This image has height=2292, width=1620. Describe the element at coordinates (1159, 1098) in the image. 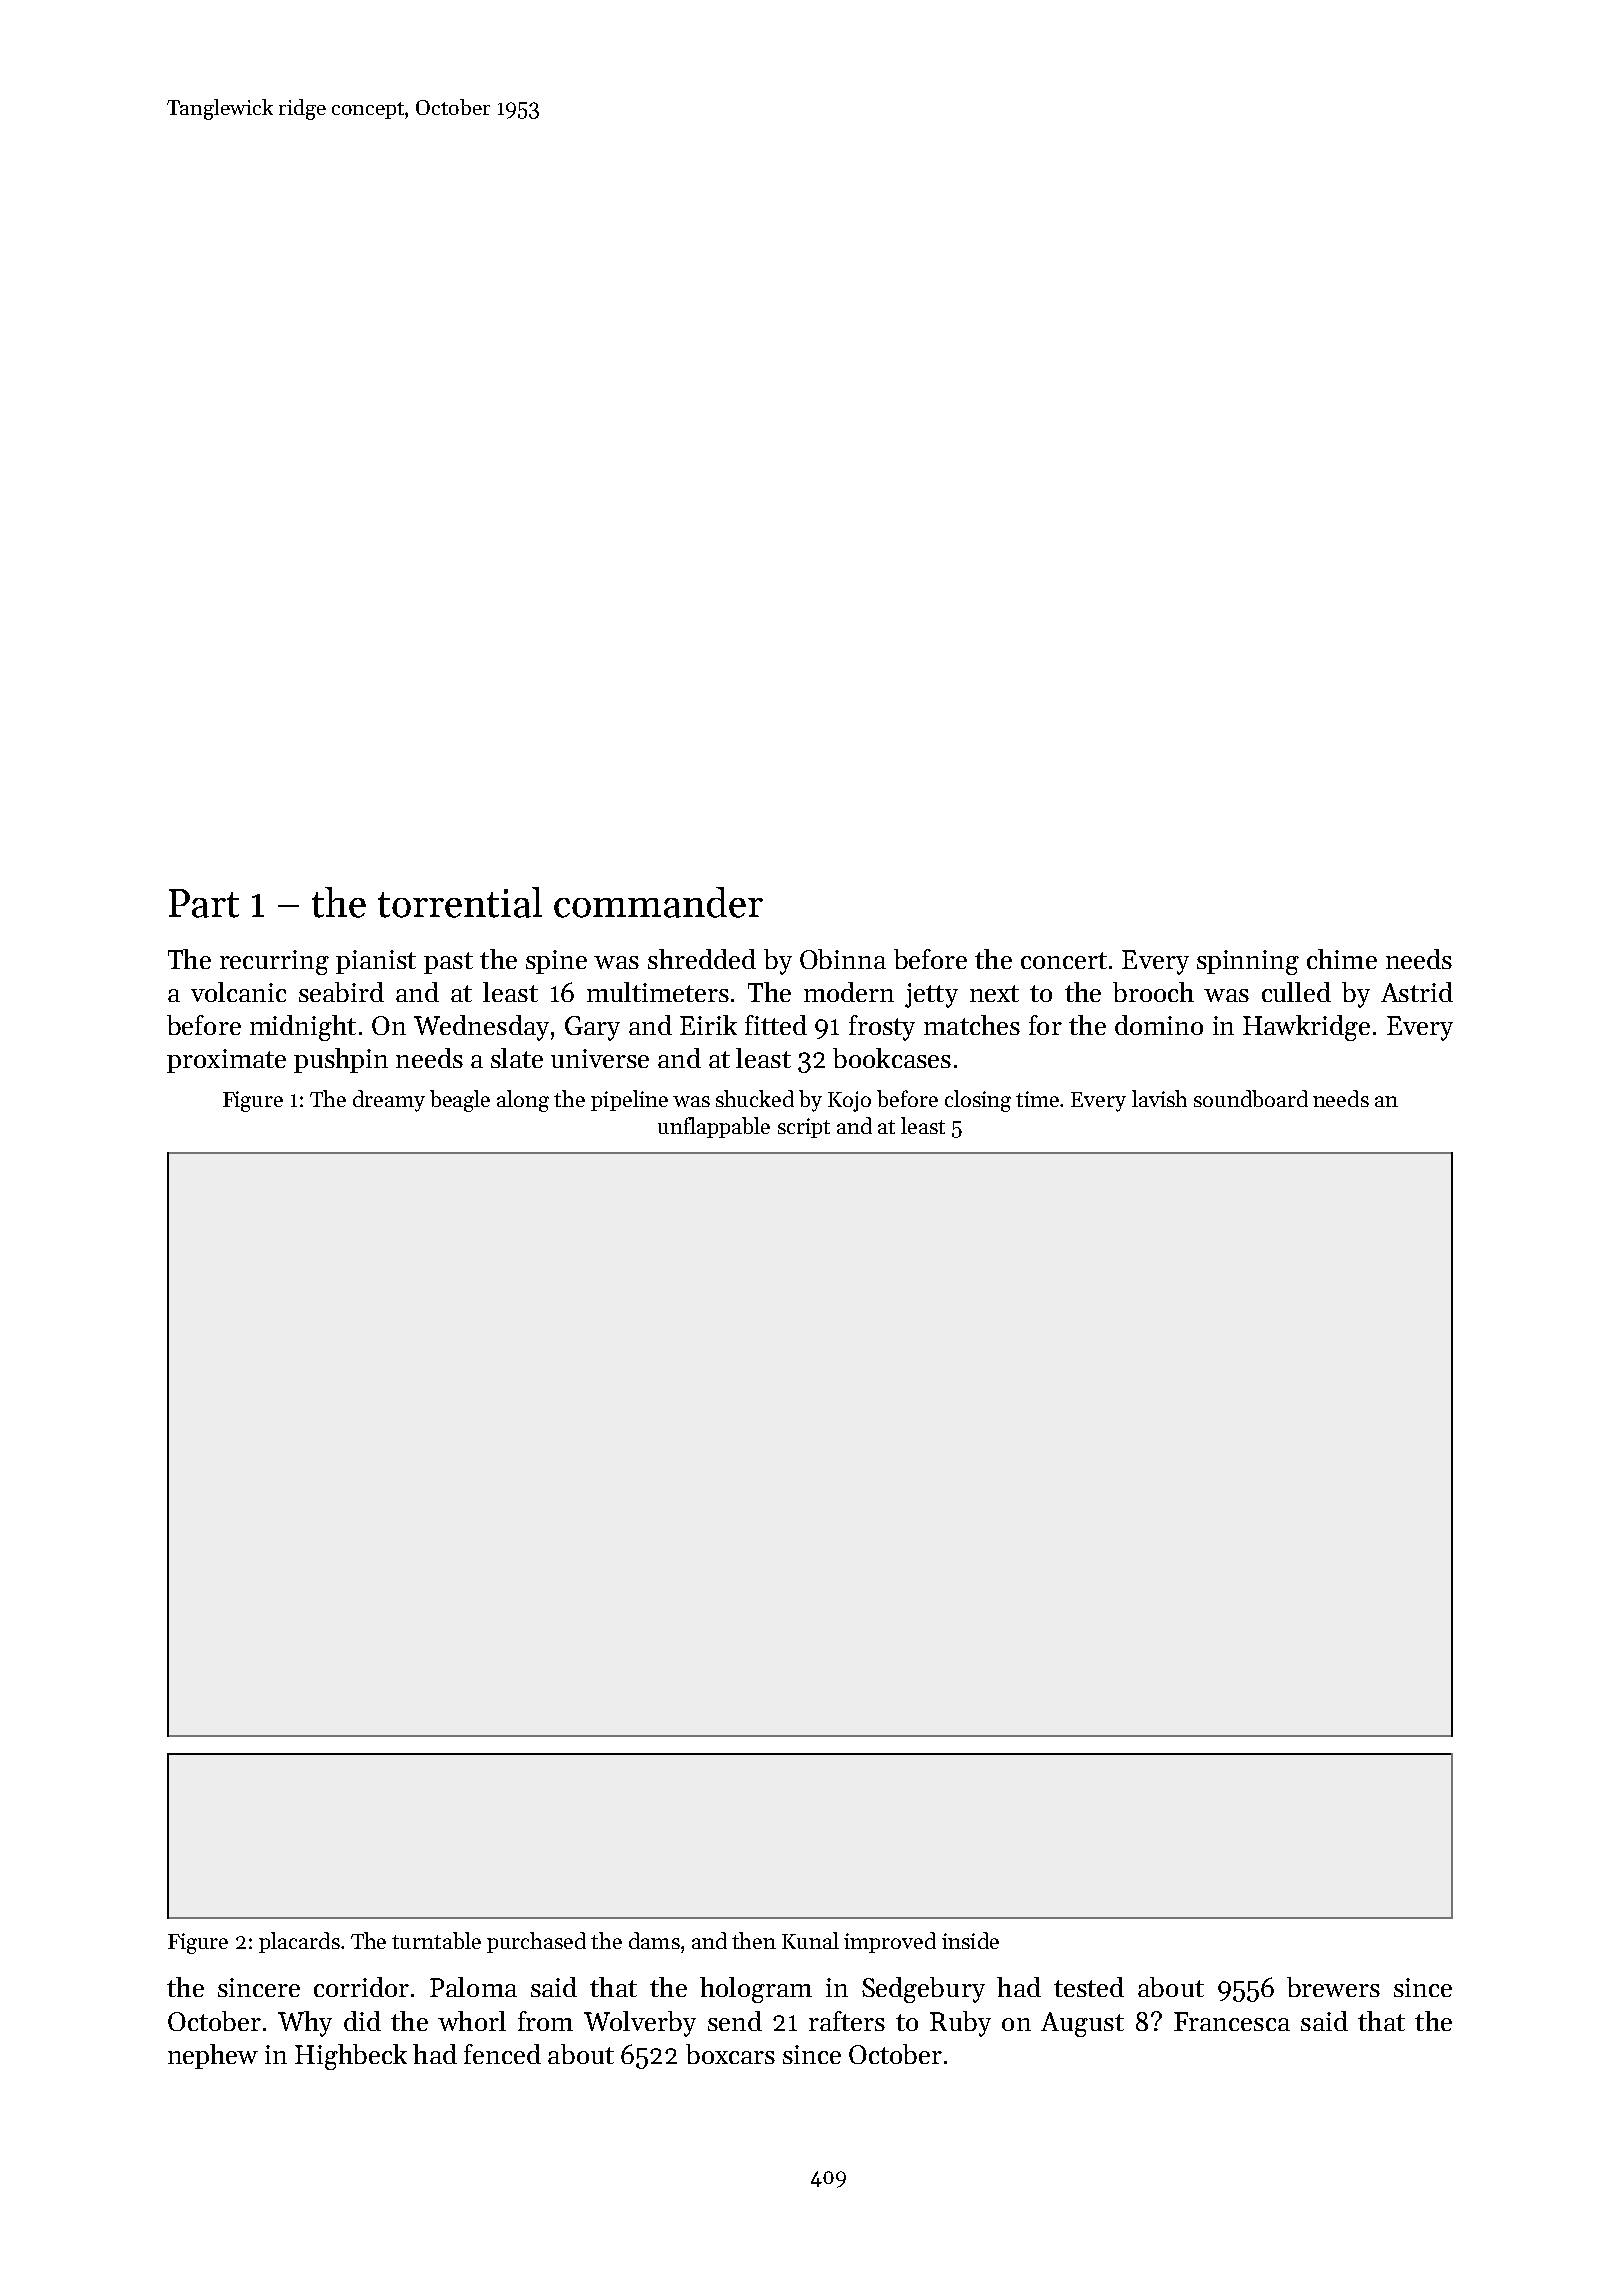

I see `lavish` at that location.
